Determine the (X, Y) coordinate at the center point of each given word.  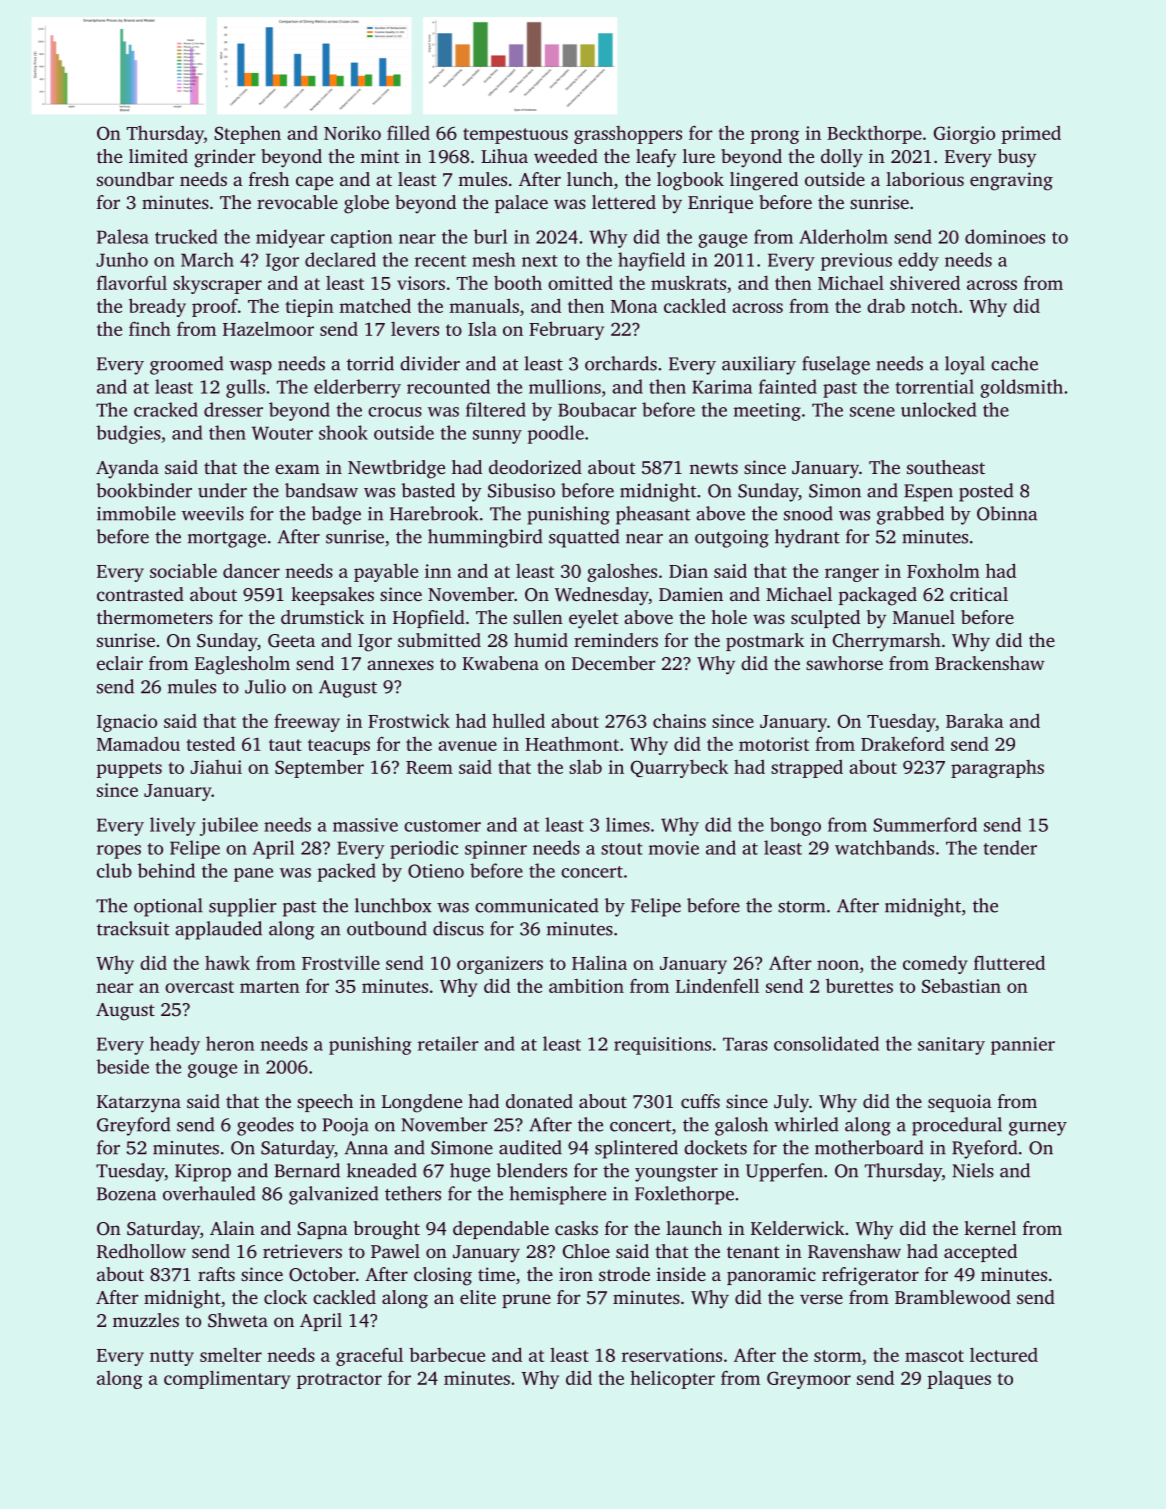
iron (576, 1274)
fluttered (1009, 962)
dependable (501, 1230)
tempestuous (515, 136)
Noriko (352, 133)
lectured (1004, 1354)
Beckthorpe (874, 134)
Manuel (924, 617)
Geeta (291, 641)
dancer (251, 571)
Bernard (307, 1170)
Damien (691, 594)
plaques (959, 1380)
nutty (172, 1358)
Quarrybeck (679, 769)
